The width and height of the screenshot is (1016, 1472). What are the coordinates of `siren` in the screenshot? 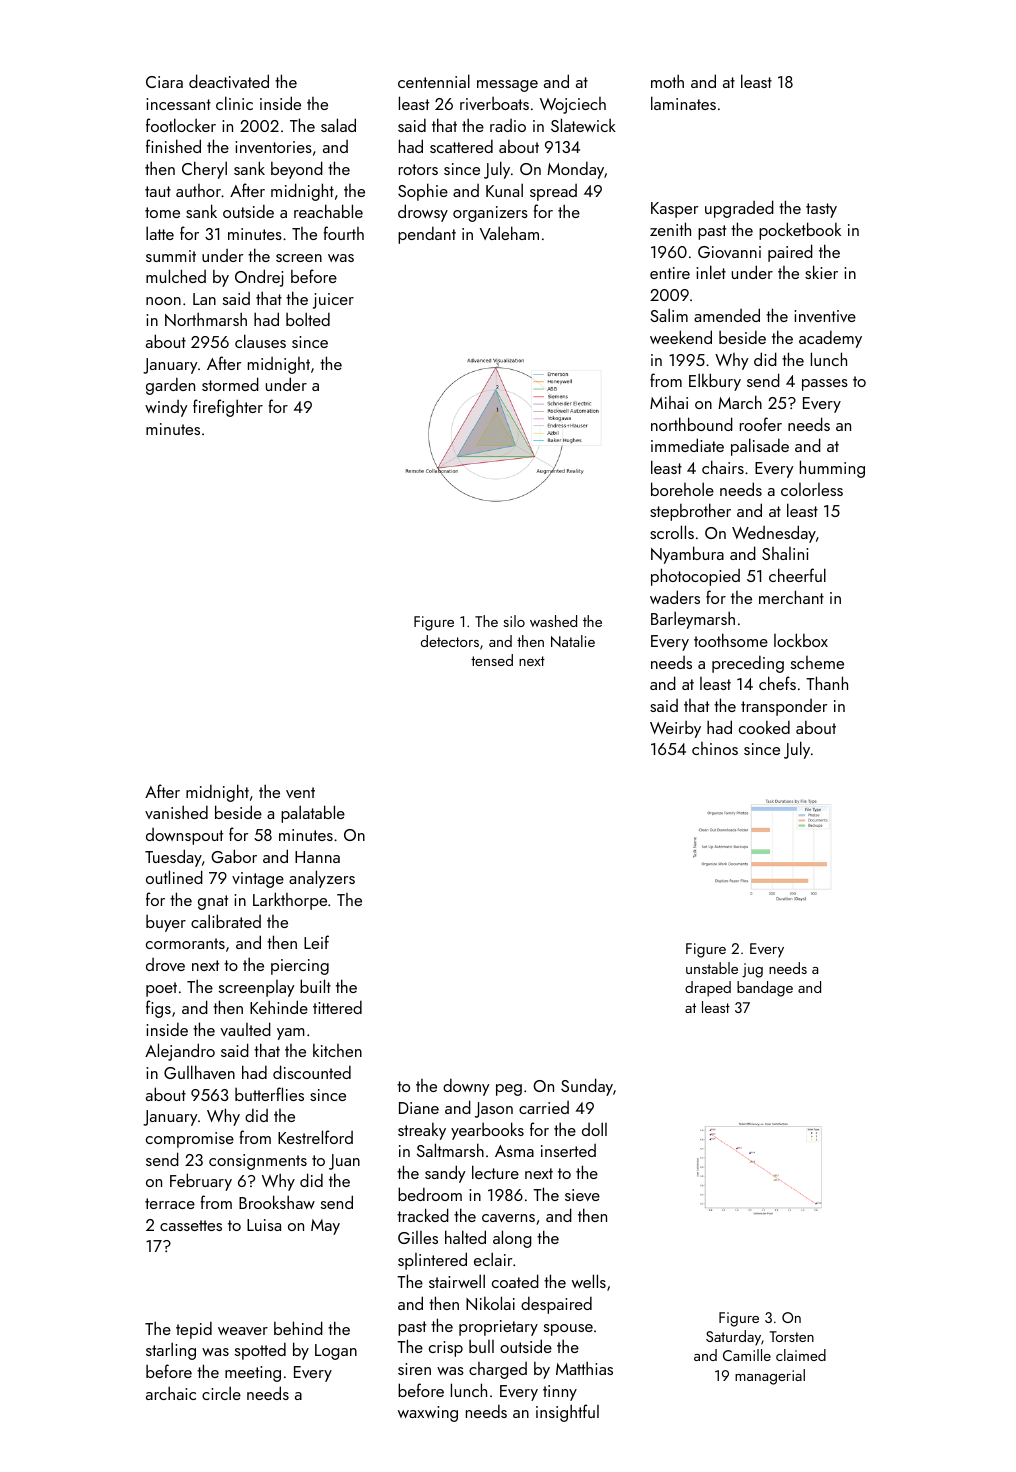 It's located at (414, 1369).
